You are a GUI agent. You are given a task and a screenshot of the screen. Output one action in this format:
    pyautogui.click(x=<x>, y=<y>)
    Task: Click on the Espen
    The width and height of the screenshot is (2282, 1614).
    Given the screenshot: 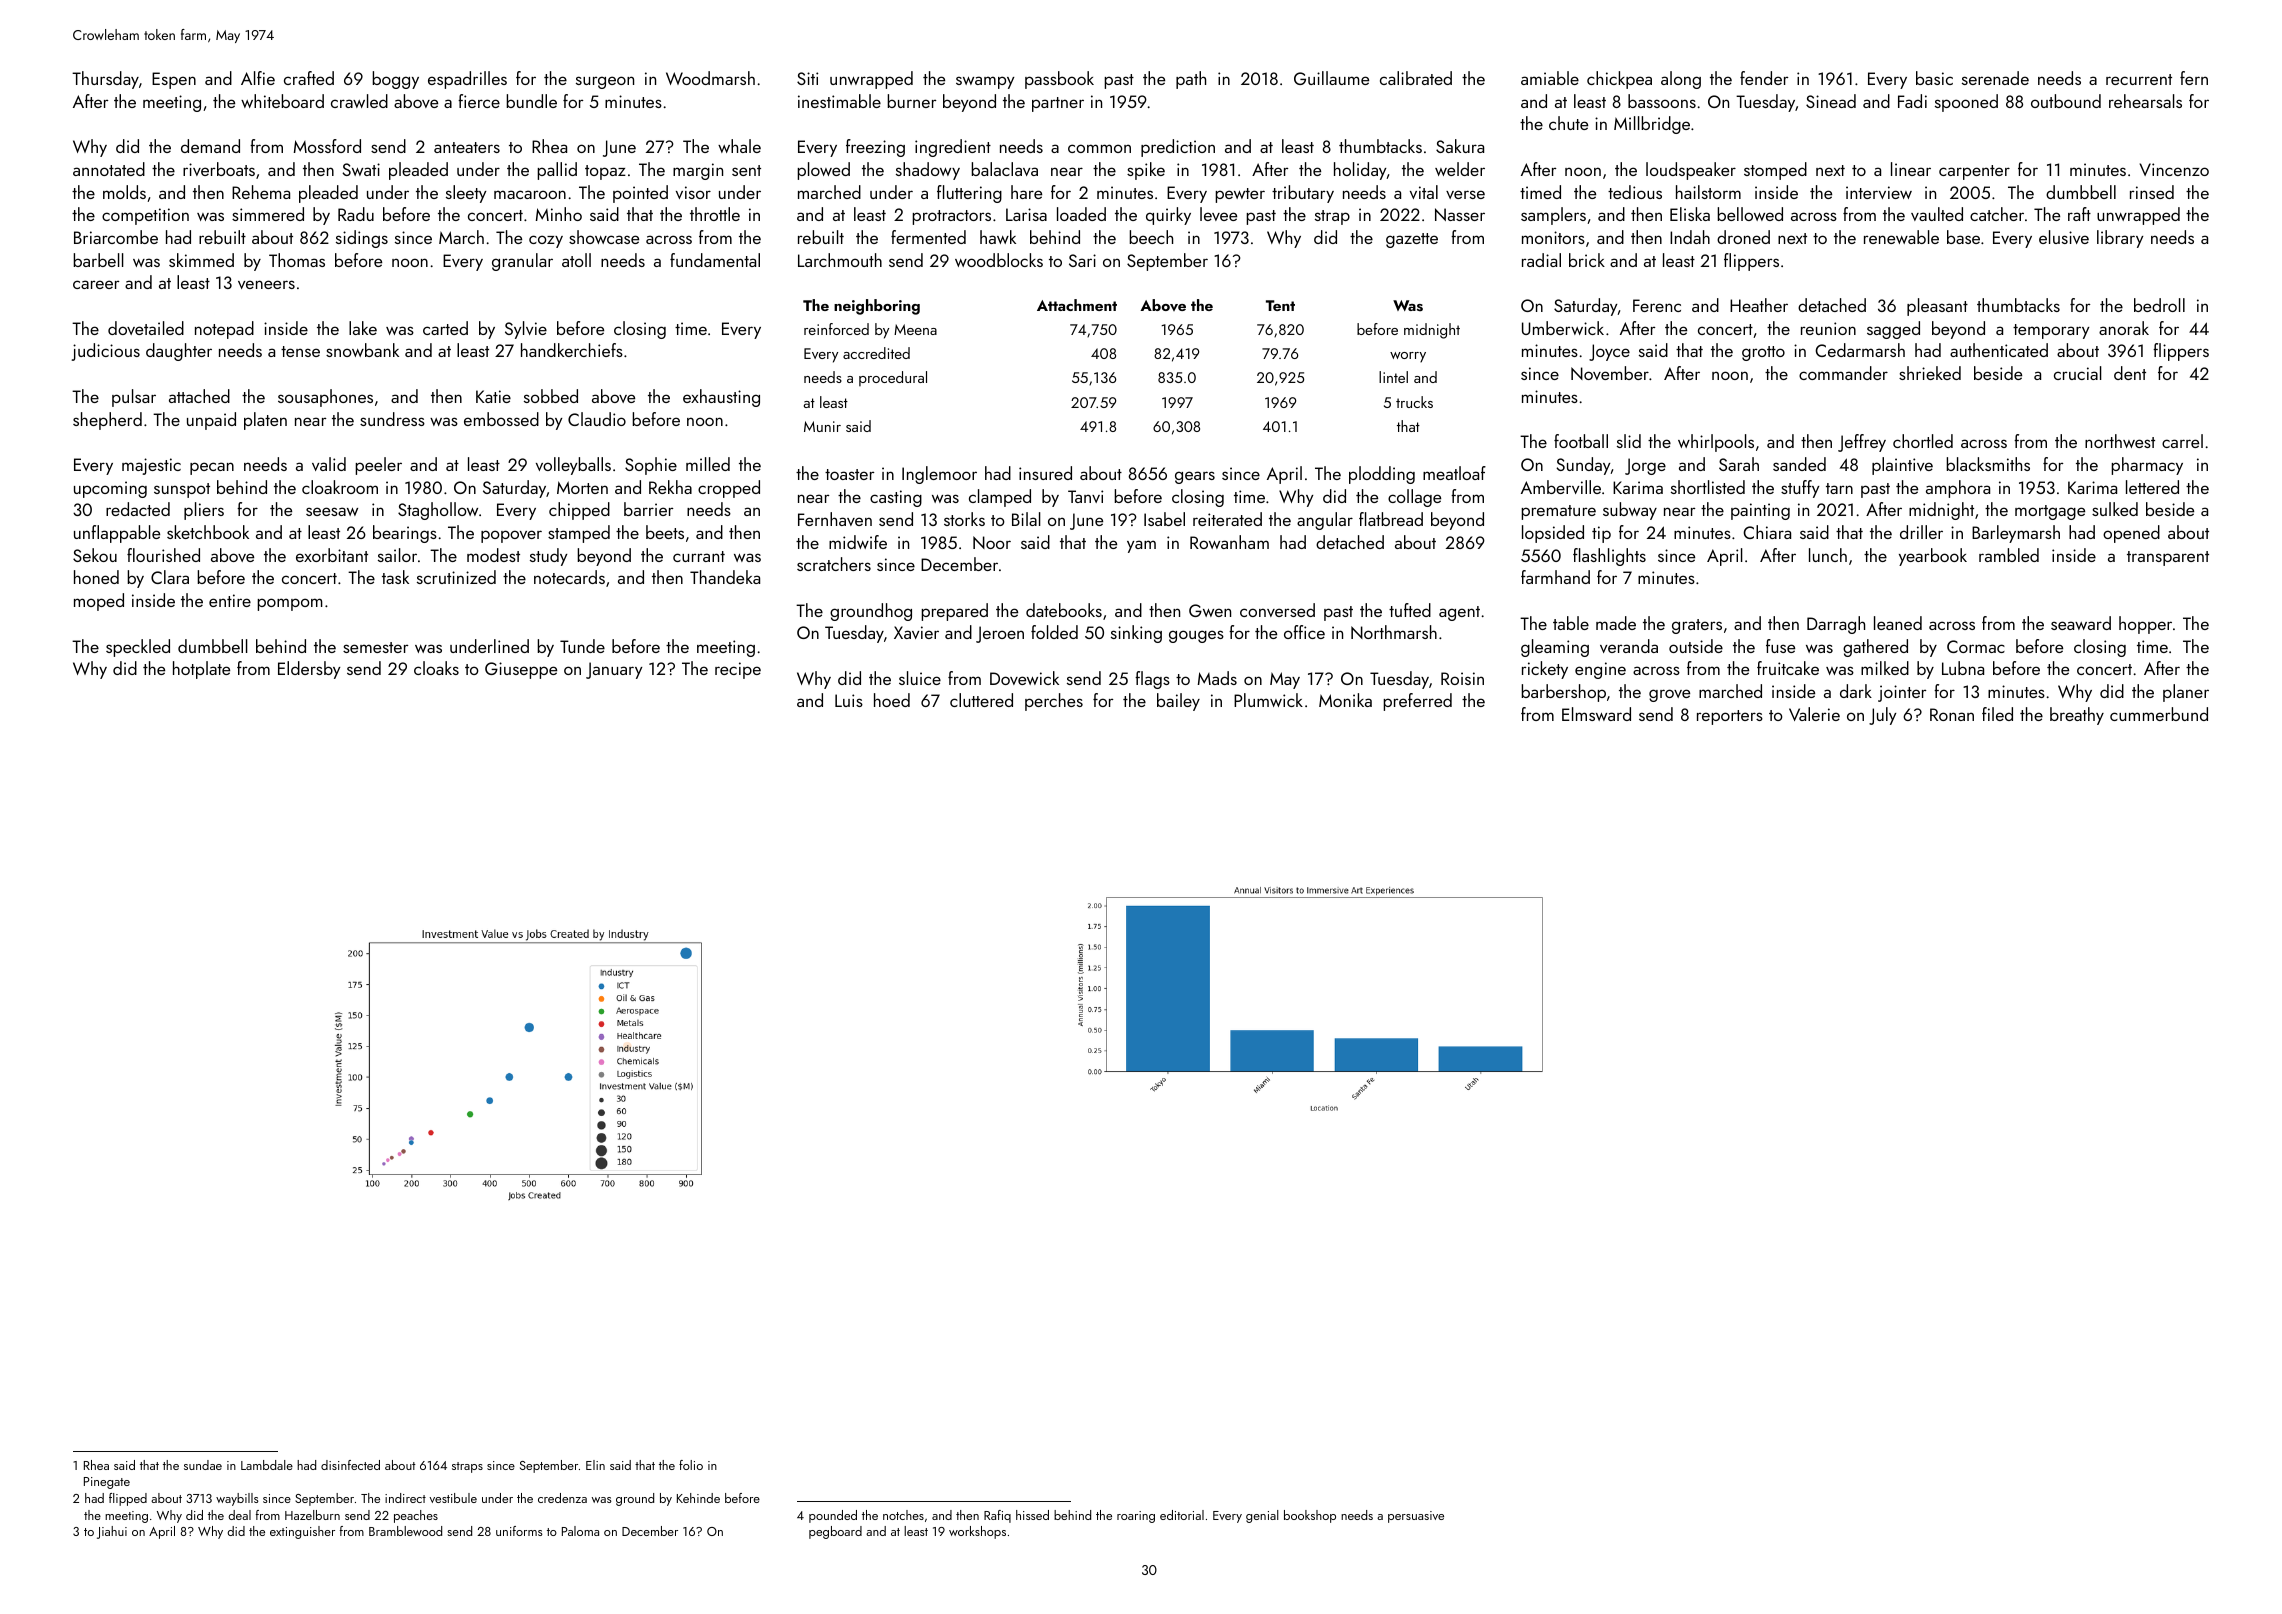 What is the action you would take?
    pyautogui.click(x=174, y=80)
